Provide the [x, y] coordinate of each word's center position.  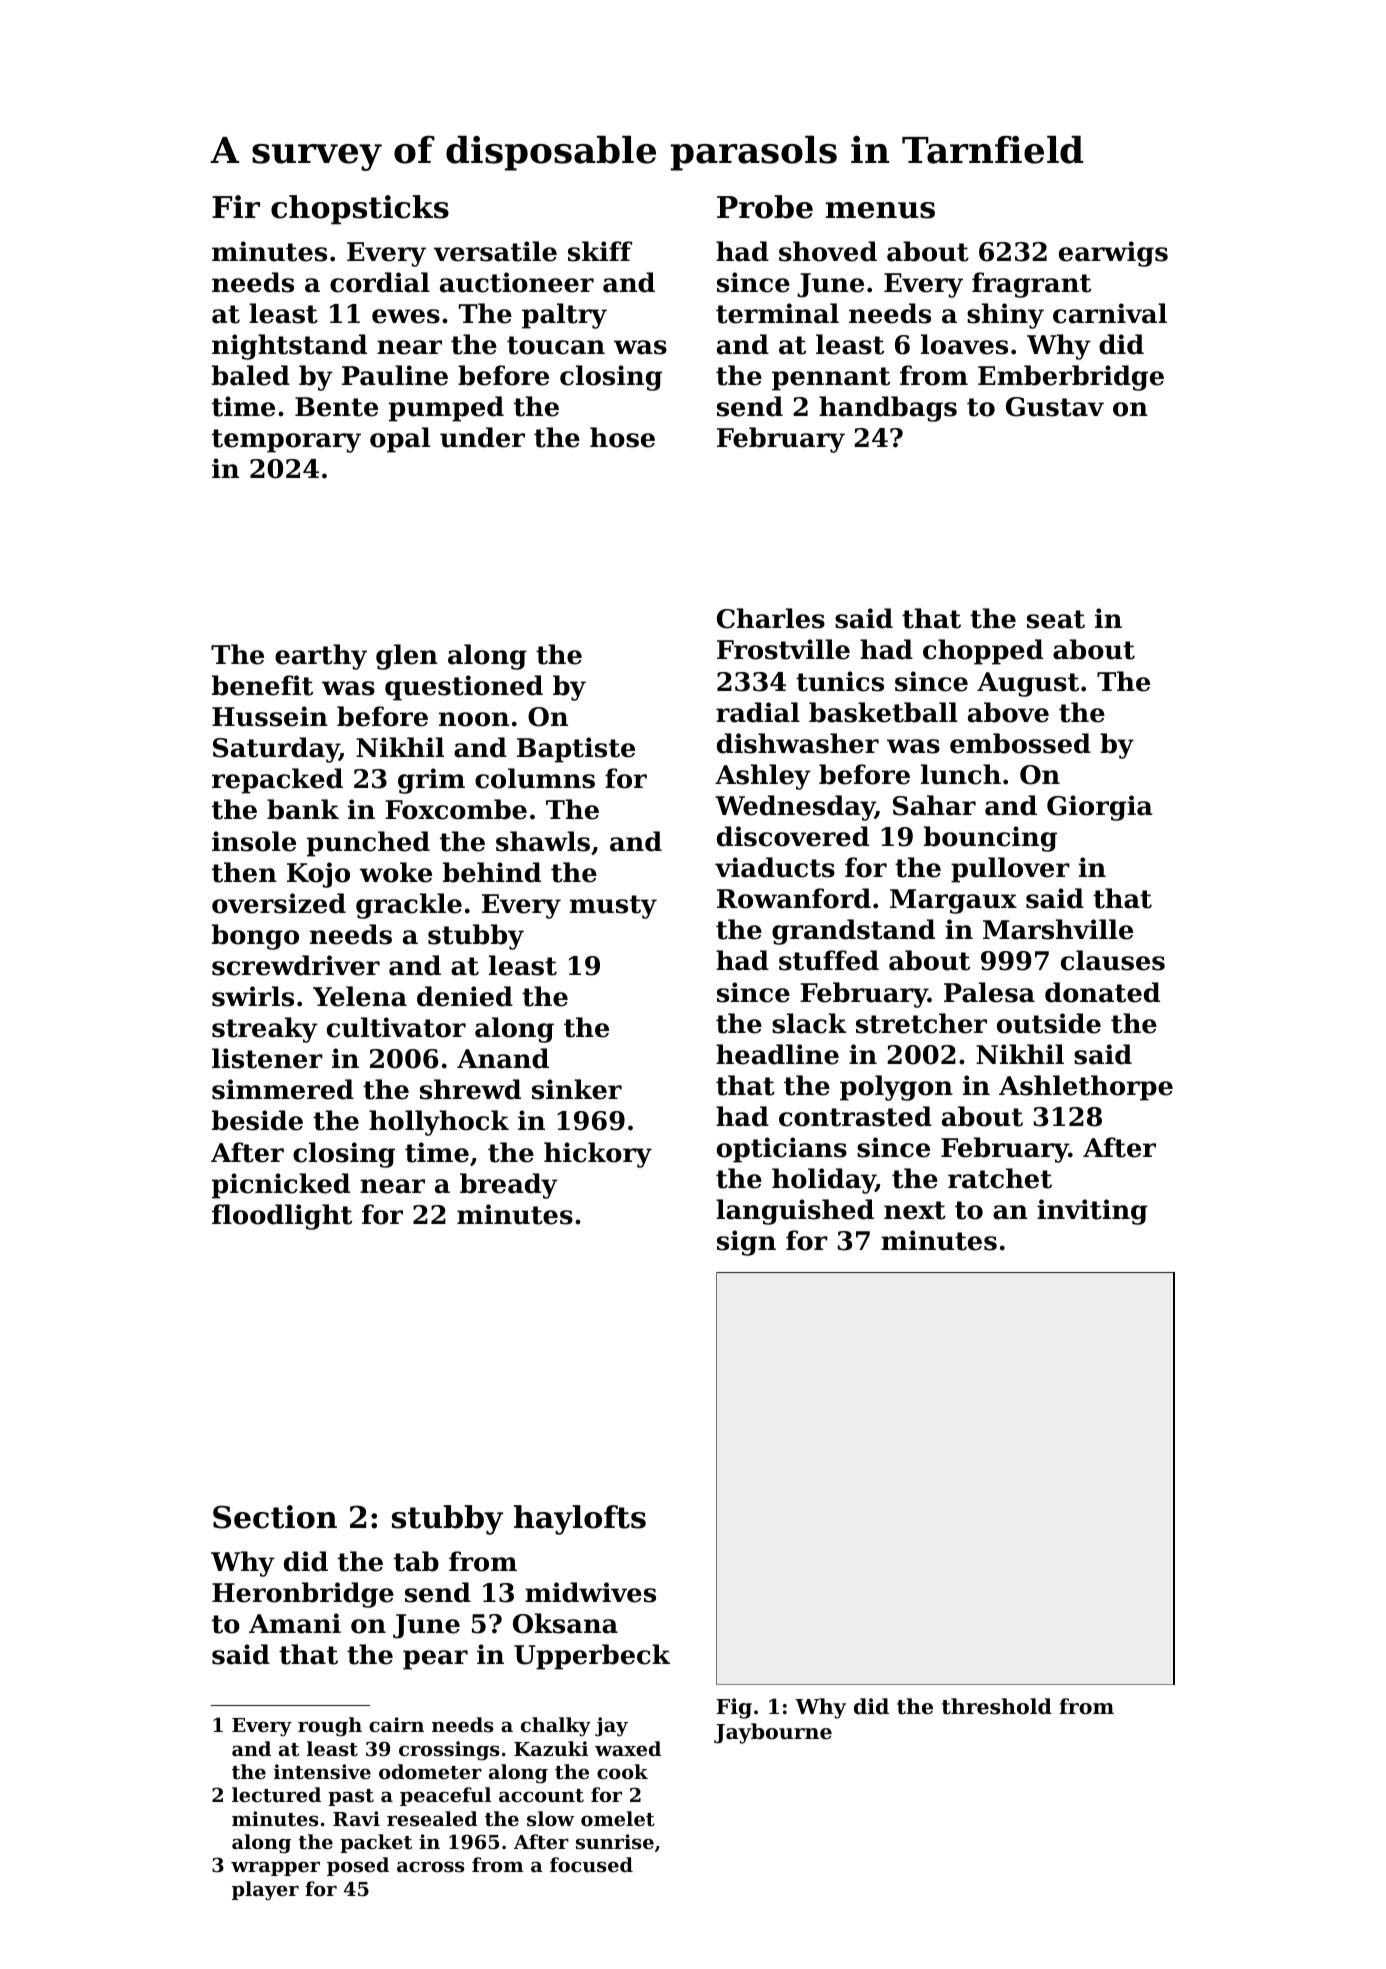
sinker [577, 1089]
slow [550, 1819]
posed [358, 1866]
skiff [600, 251]
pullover [1010, 870]
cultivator [396, 1027]
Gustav [1055, 407]
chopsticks [360, 210]
